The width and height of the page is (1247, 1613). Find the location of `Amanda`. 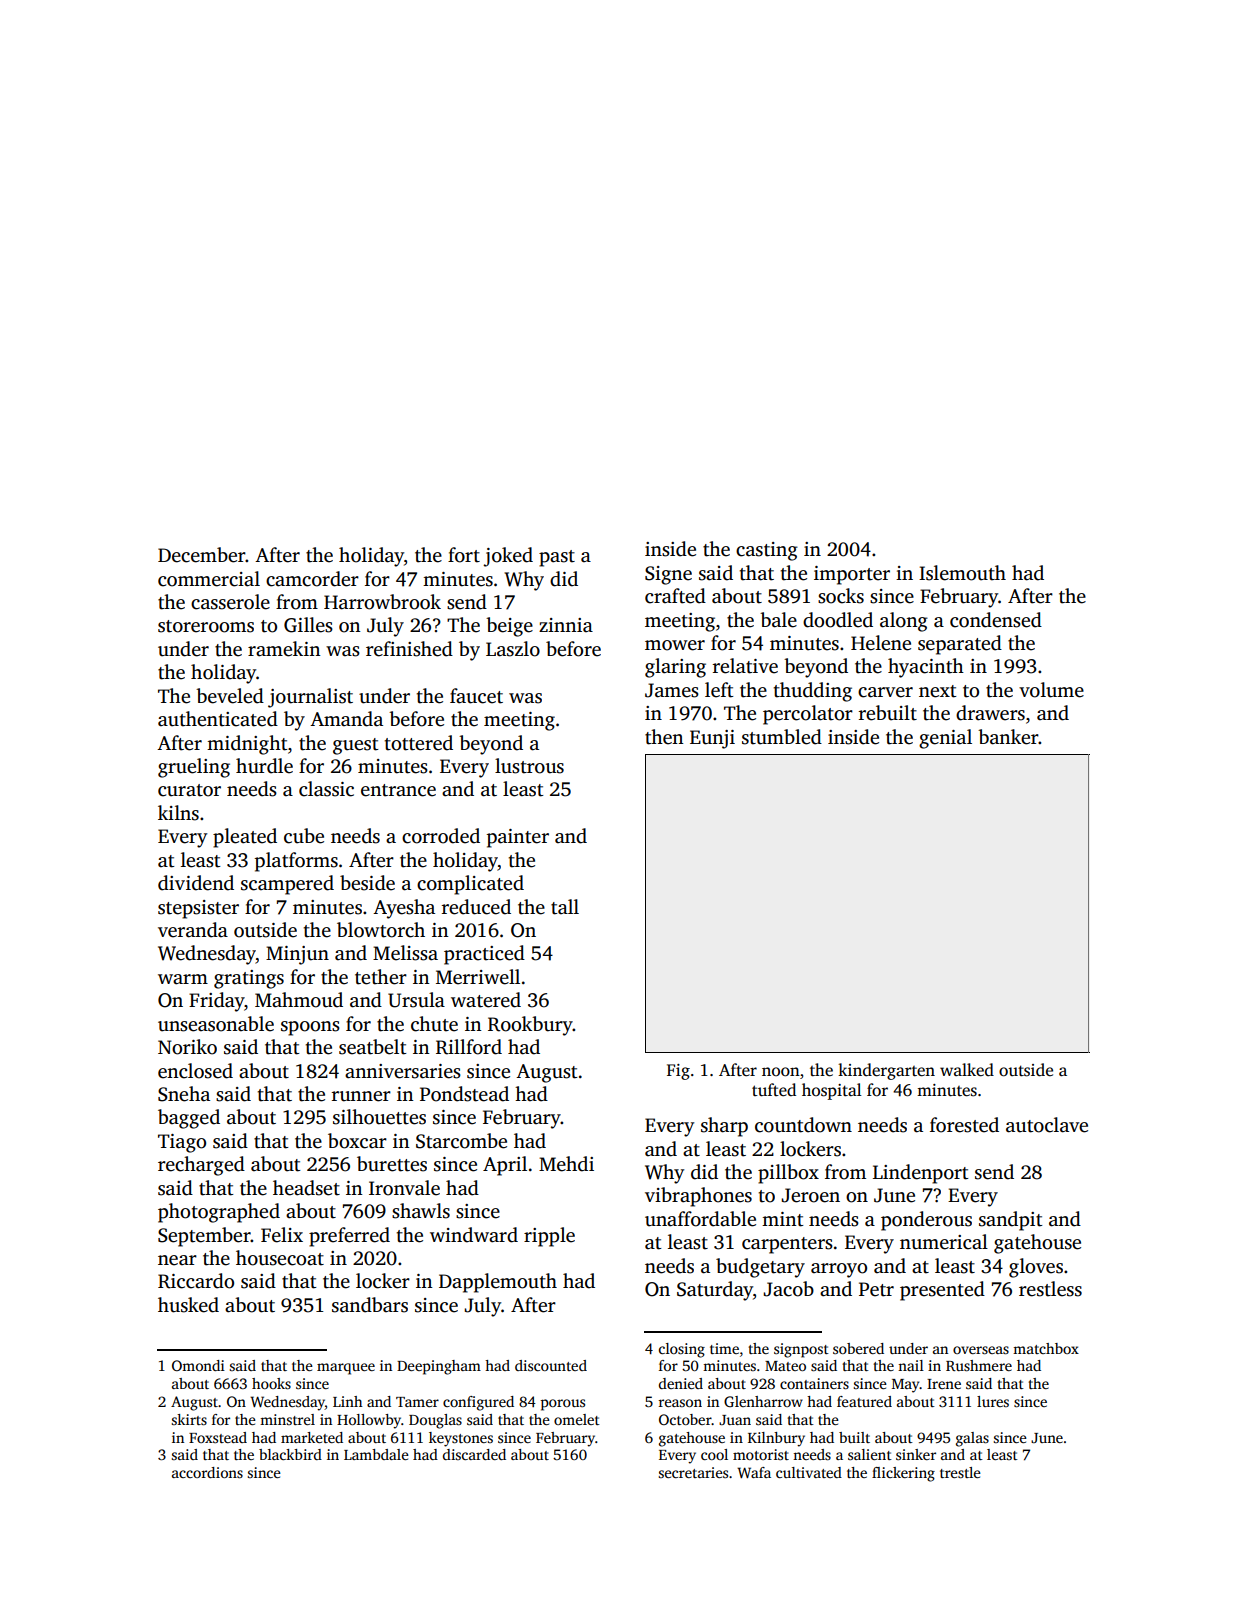

Amanda is located at coordinates (346, 719).
